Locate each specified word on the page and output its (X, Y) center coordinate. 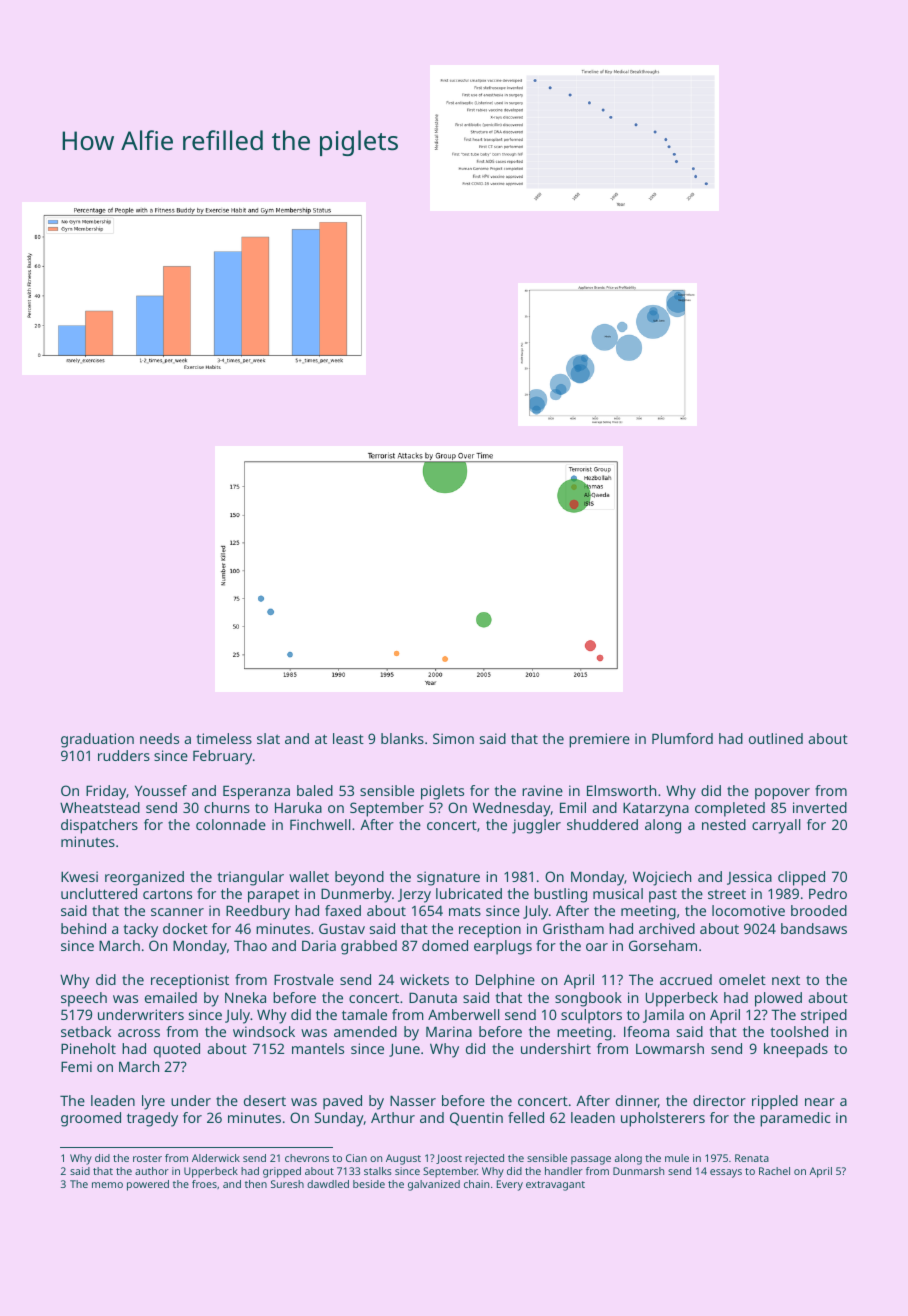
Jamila (663, 1016)
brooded (819, 910)
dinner (637, 1101)
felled (526, 1117)
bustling (560, 895)
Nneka (245, 997)
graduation (97, 740)
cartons (167, 894)
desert (265, 1100)
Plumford (682, 738)
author (152, 1171)
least (348, 738)
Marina (449, 1031)
